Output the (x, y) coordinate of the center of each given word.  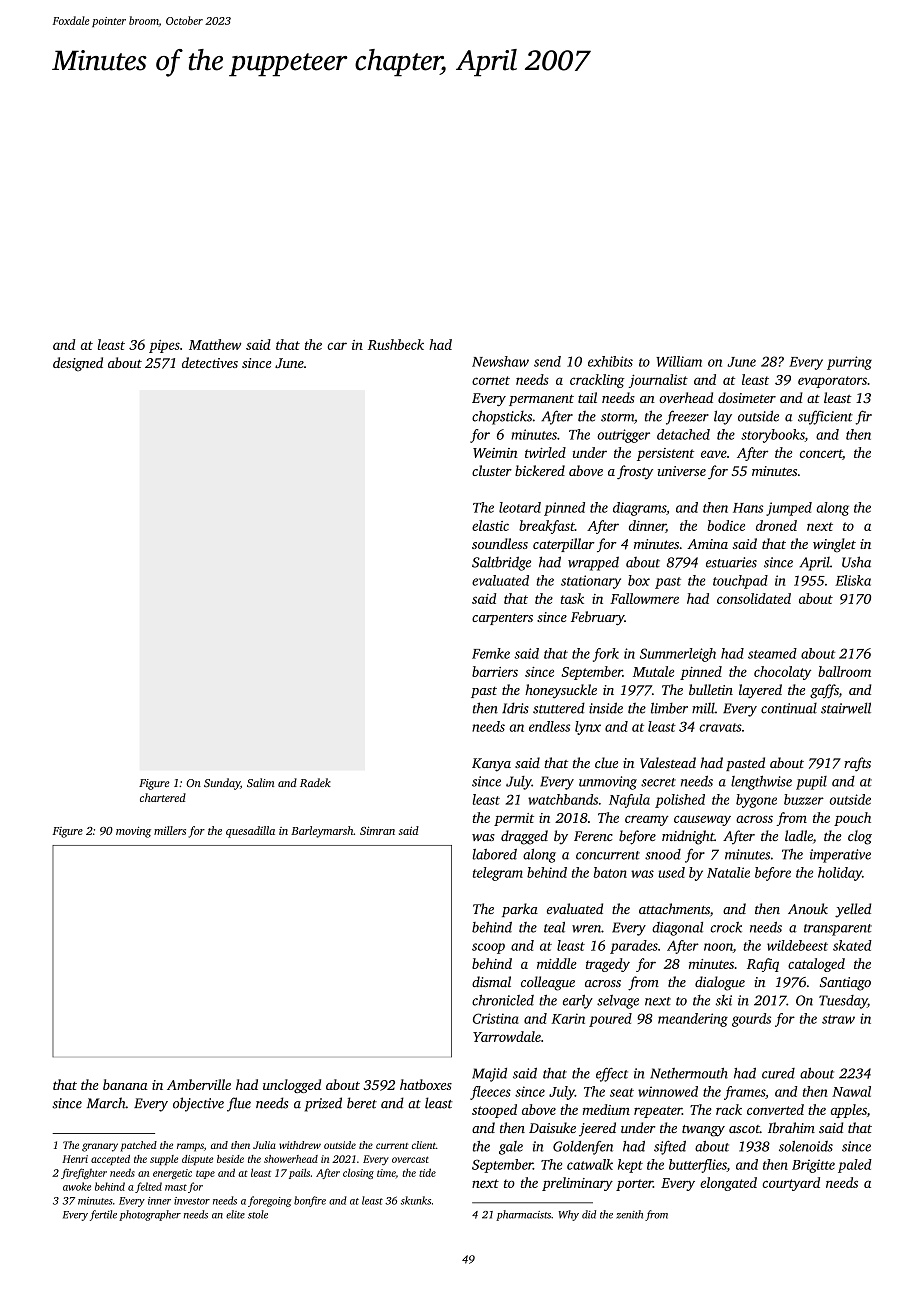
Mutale (653, 671)
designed (78, 364)
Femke (491, 653)
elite (235, 1214)
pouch (852, 819)
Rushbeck (396, 344)
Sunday (222, 784)
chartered (163, 797)
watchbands (563, 799)
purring (849, 363)
